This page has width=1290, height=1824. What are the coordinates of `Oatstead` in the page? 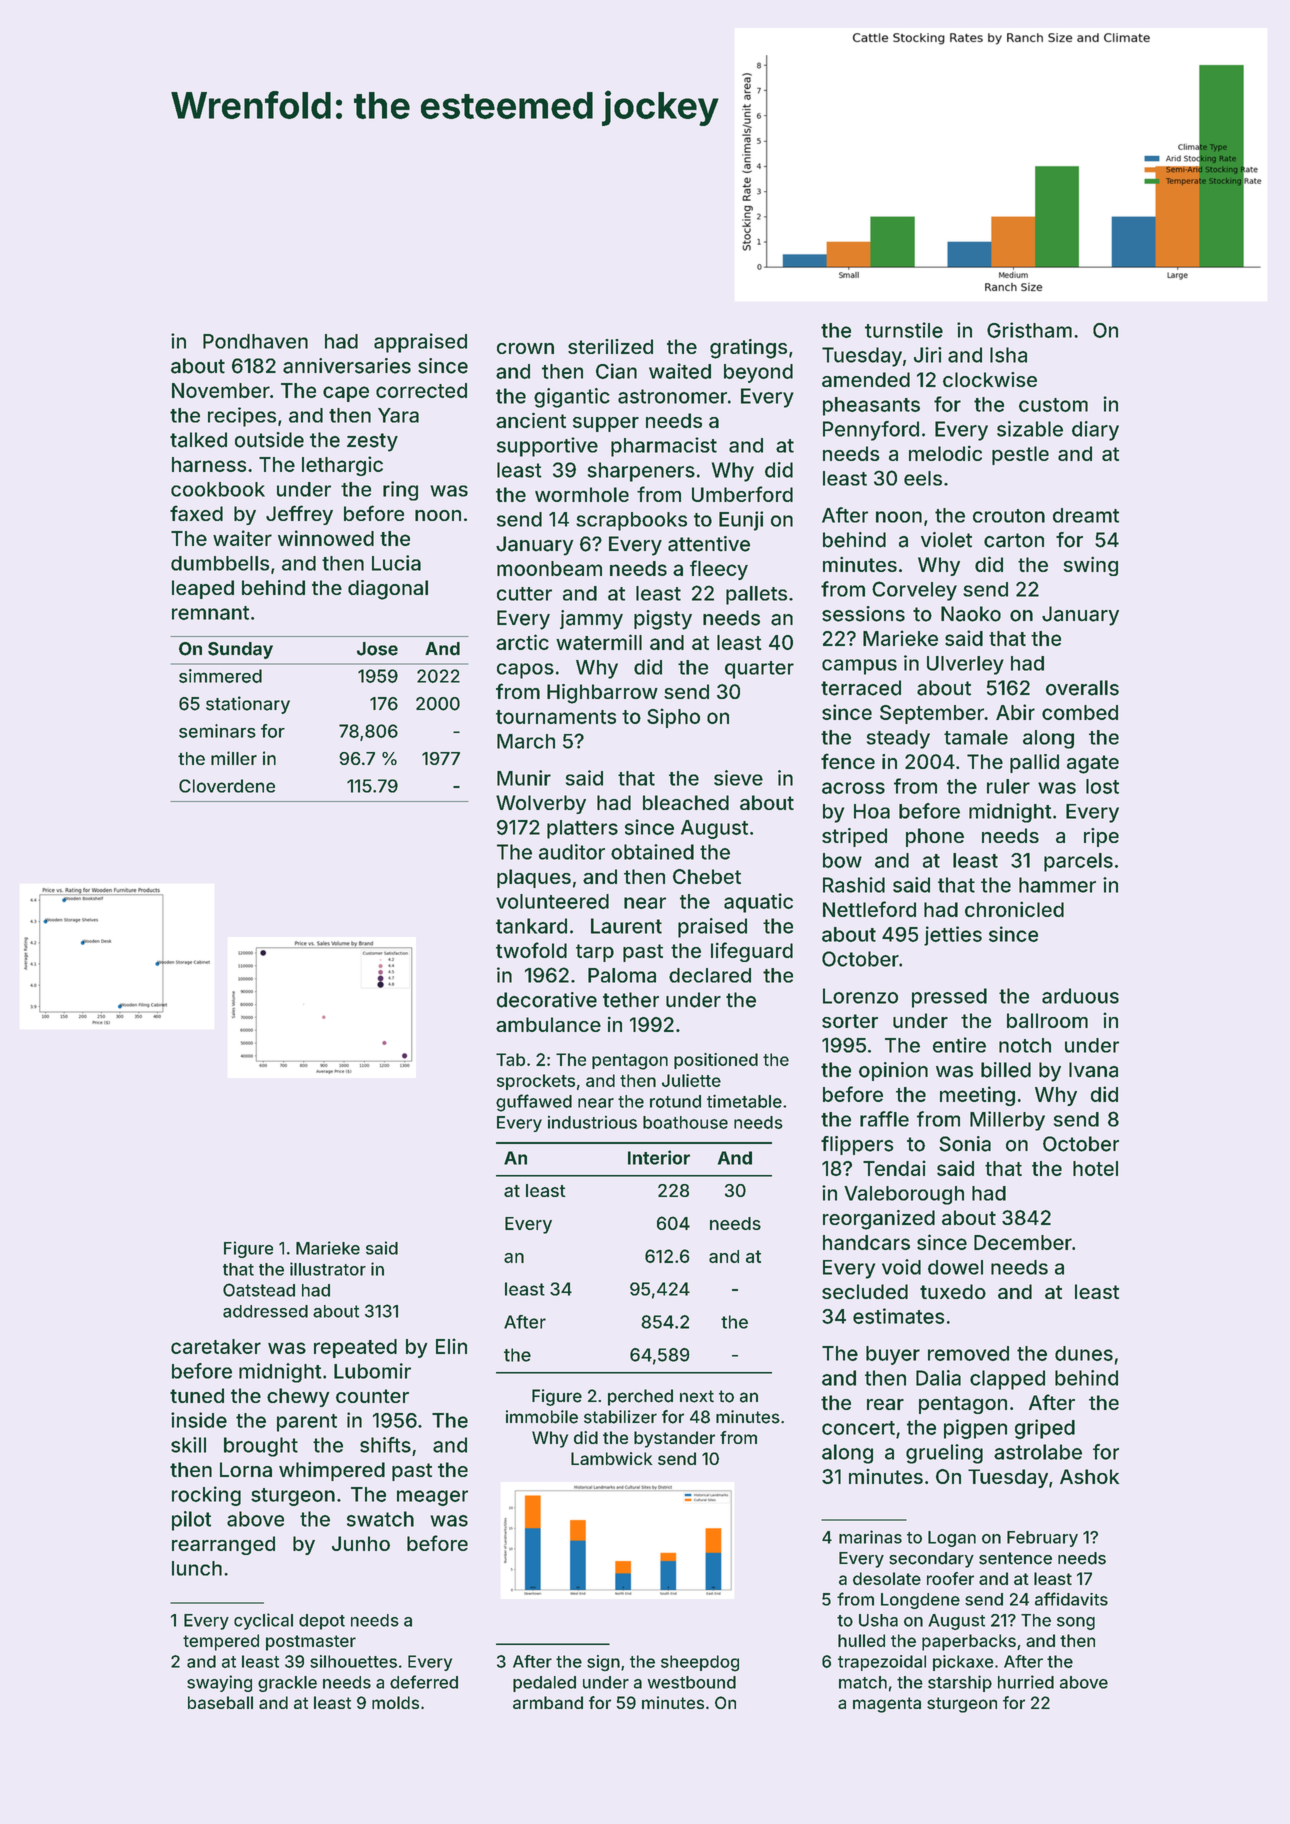 It's located at (259, 1290).
